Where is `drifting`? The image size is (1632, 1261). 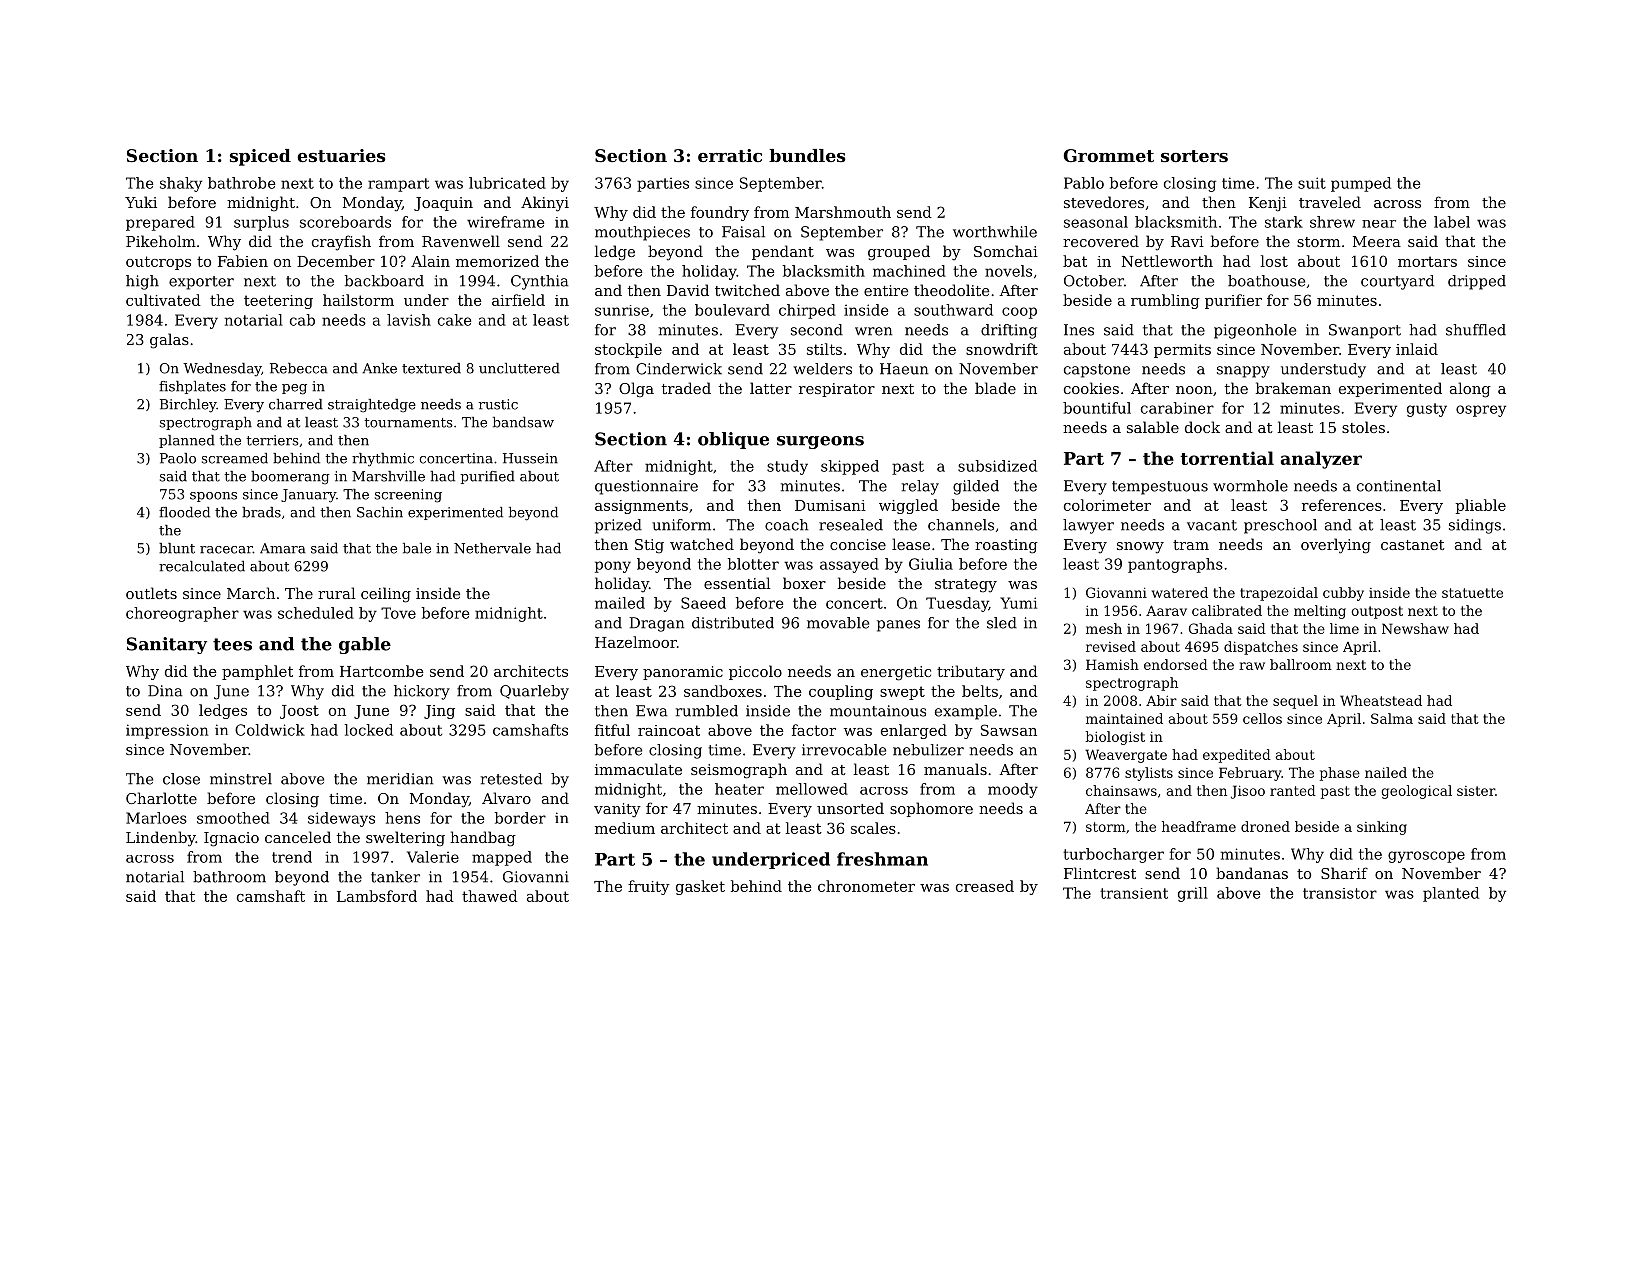 drifting is located at coordinates (1009, 331).
